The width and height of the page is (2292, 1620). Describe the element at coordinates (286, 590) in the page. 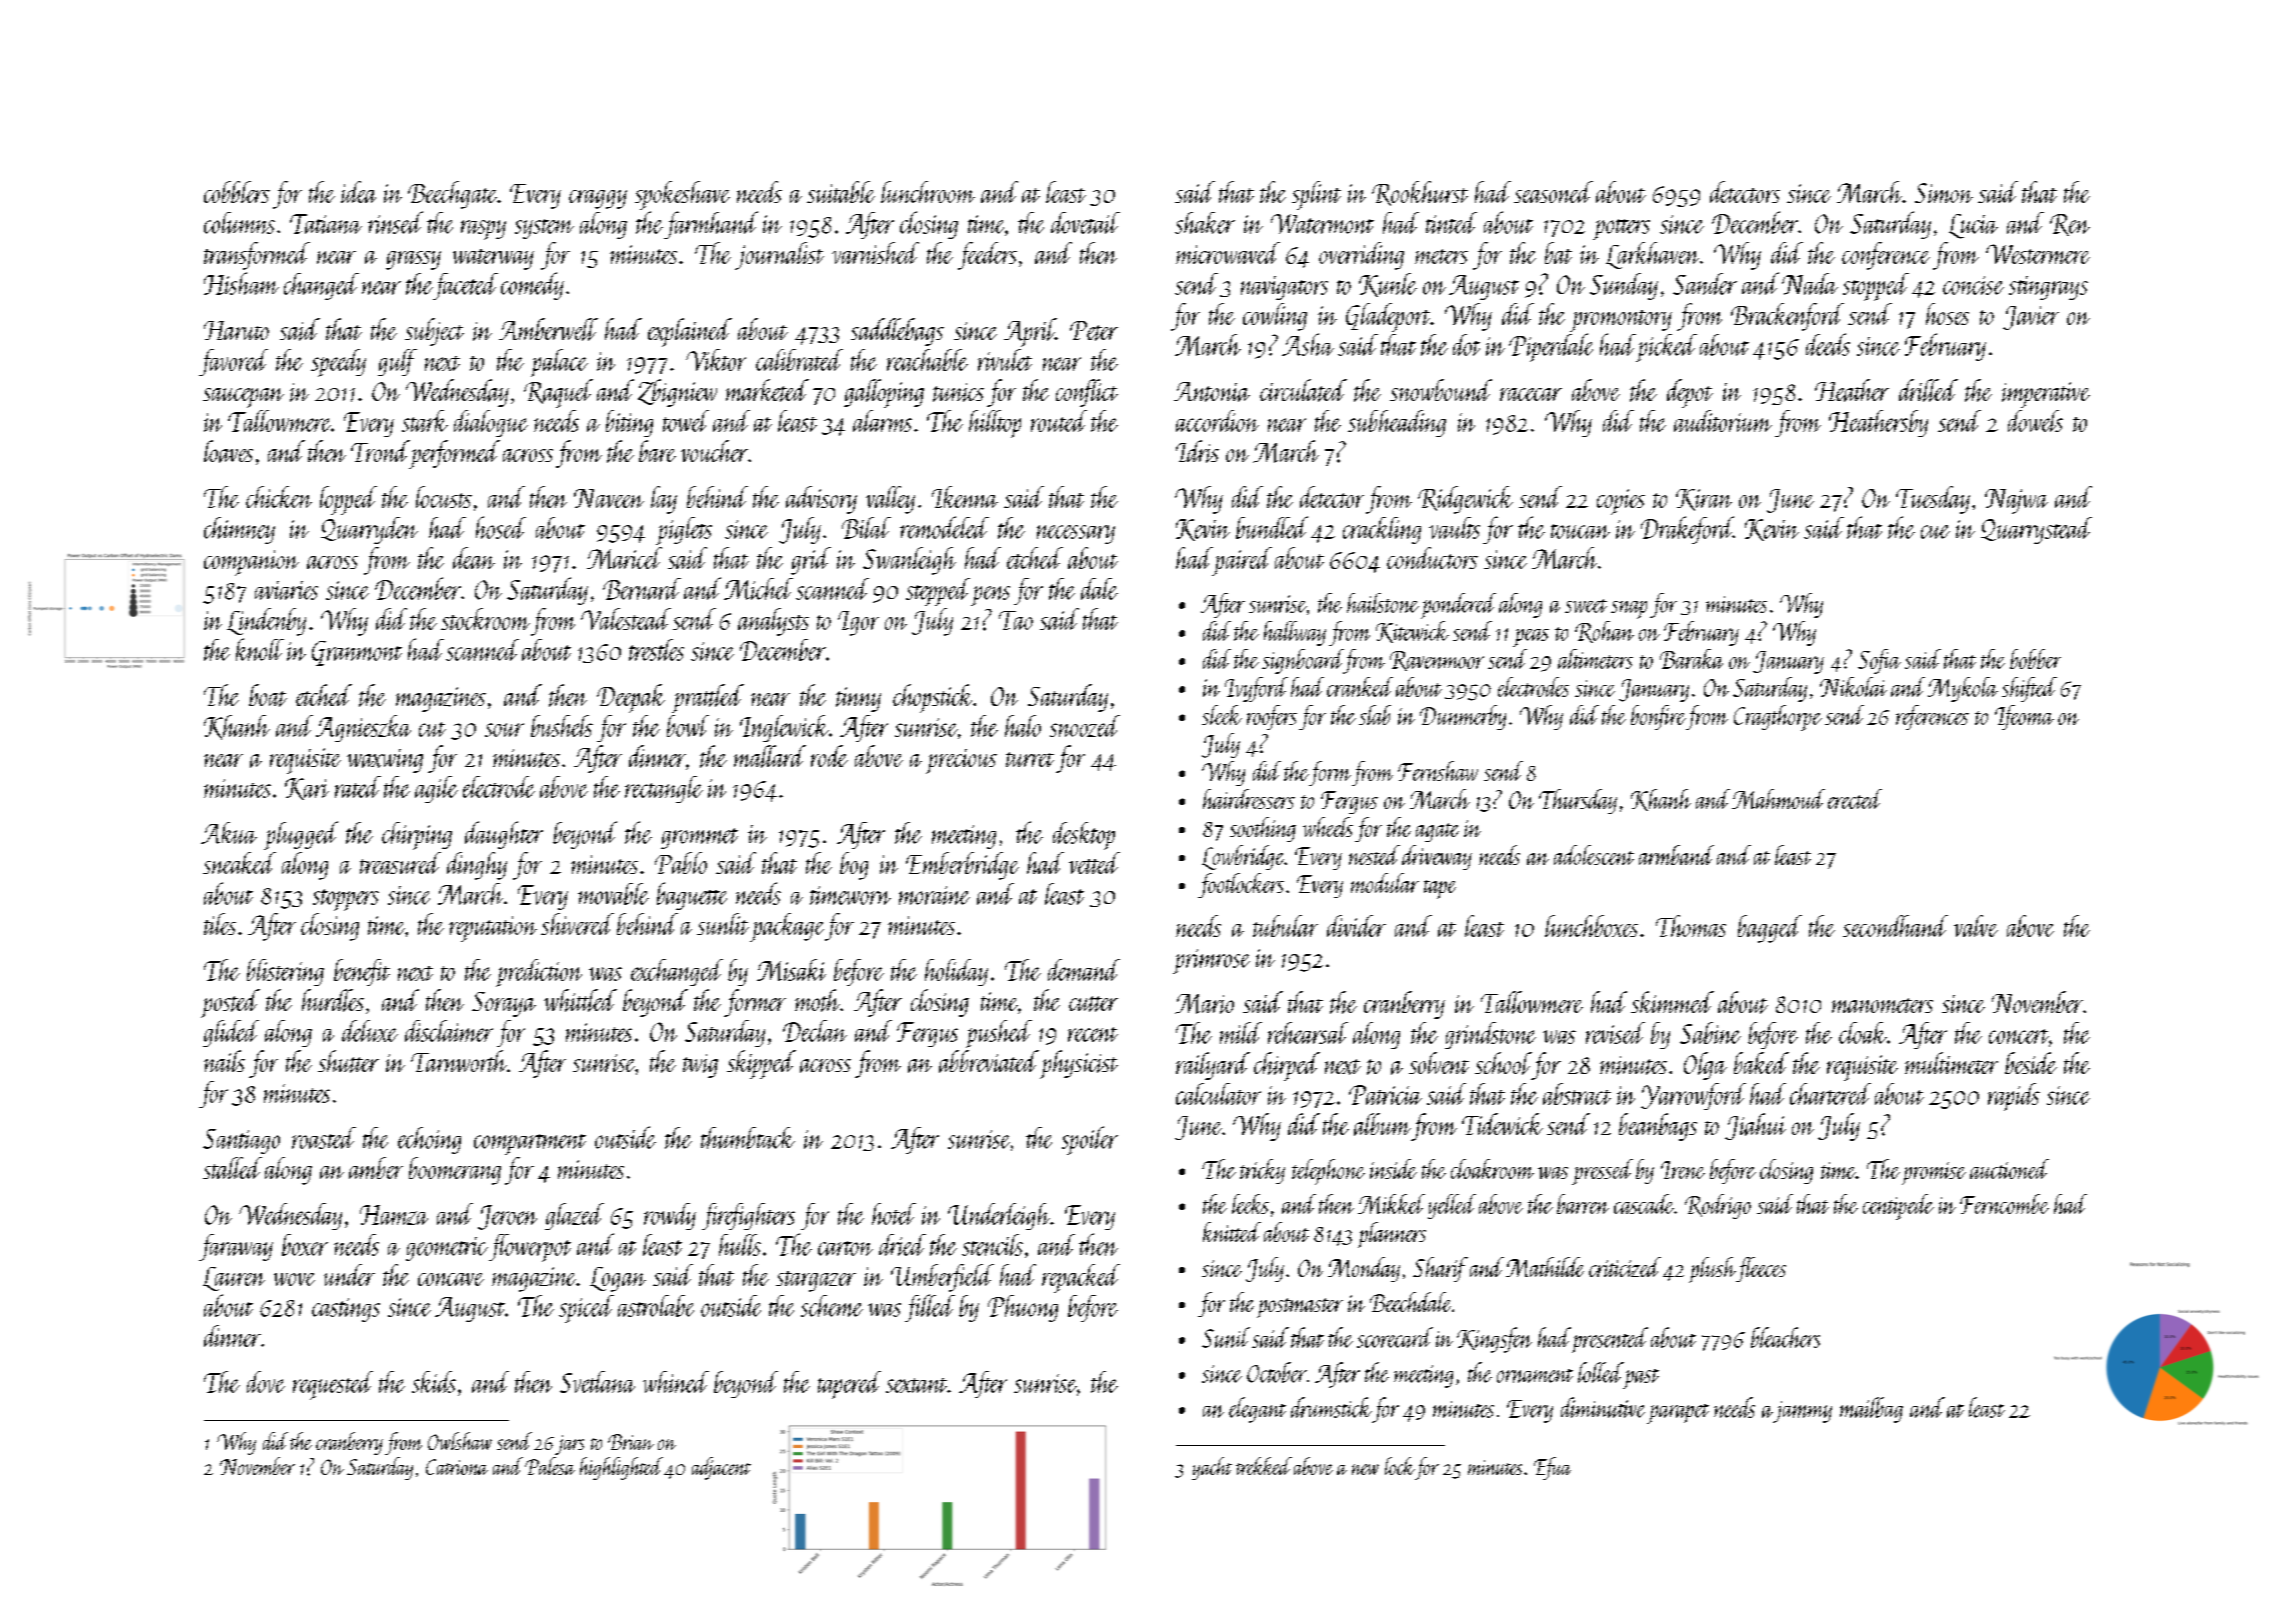

I see `aviaries` at that location.
